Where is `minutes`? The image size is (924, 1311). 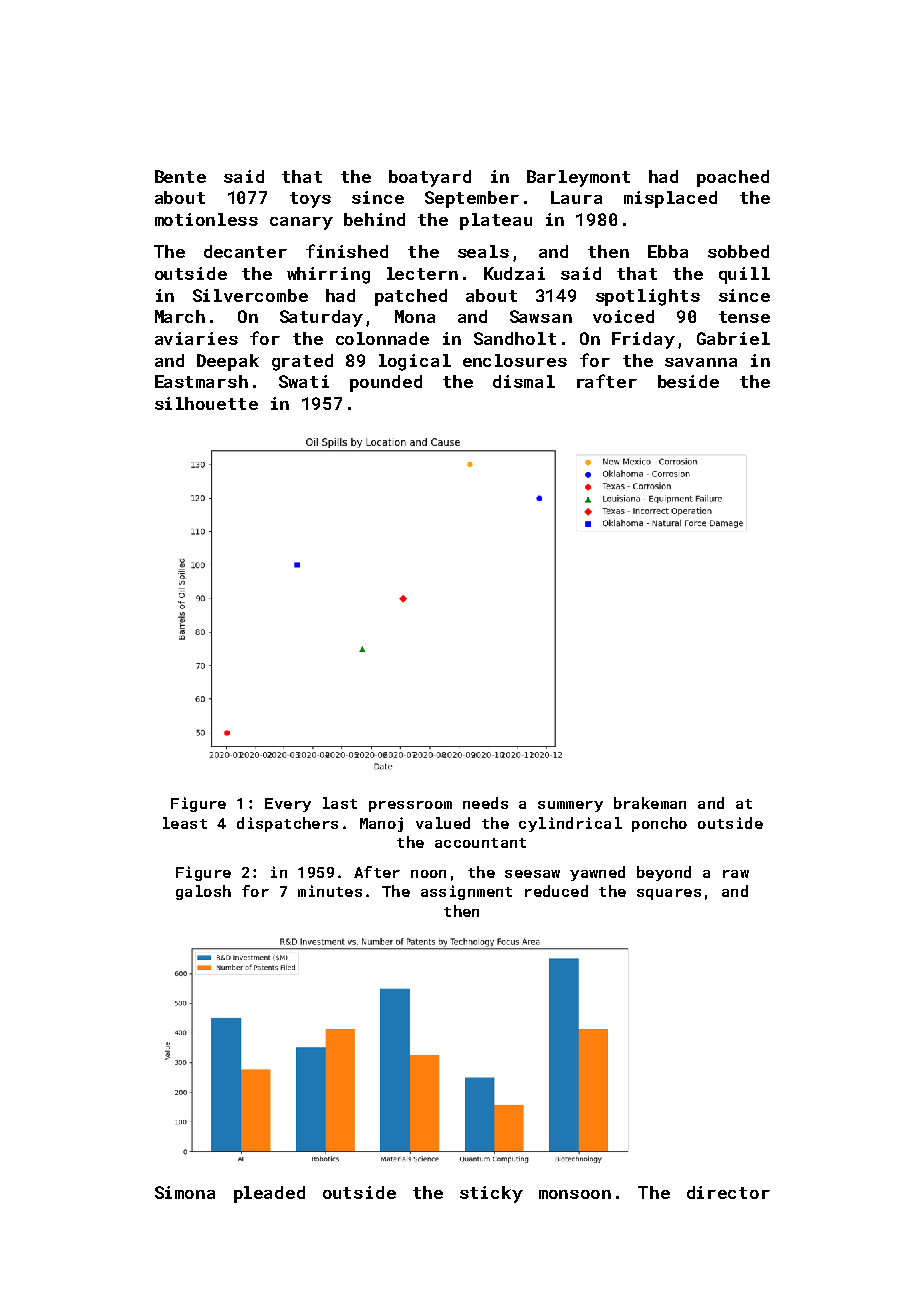 minutes is located at coordinates (330, 891).
